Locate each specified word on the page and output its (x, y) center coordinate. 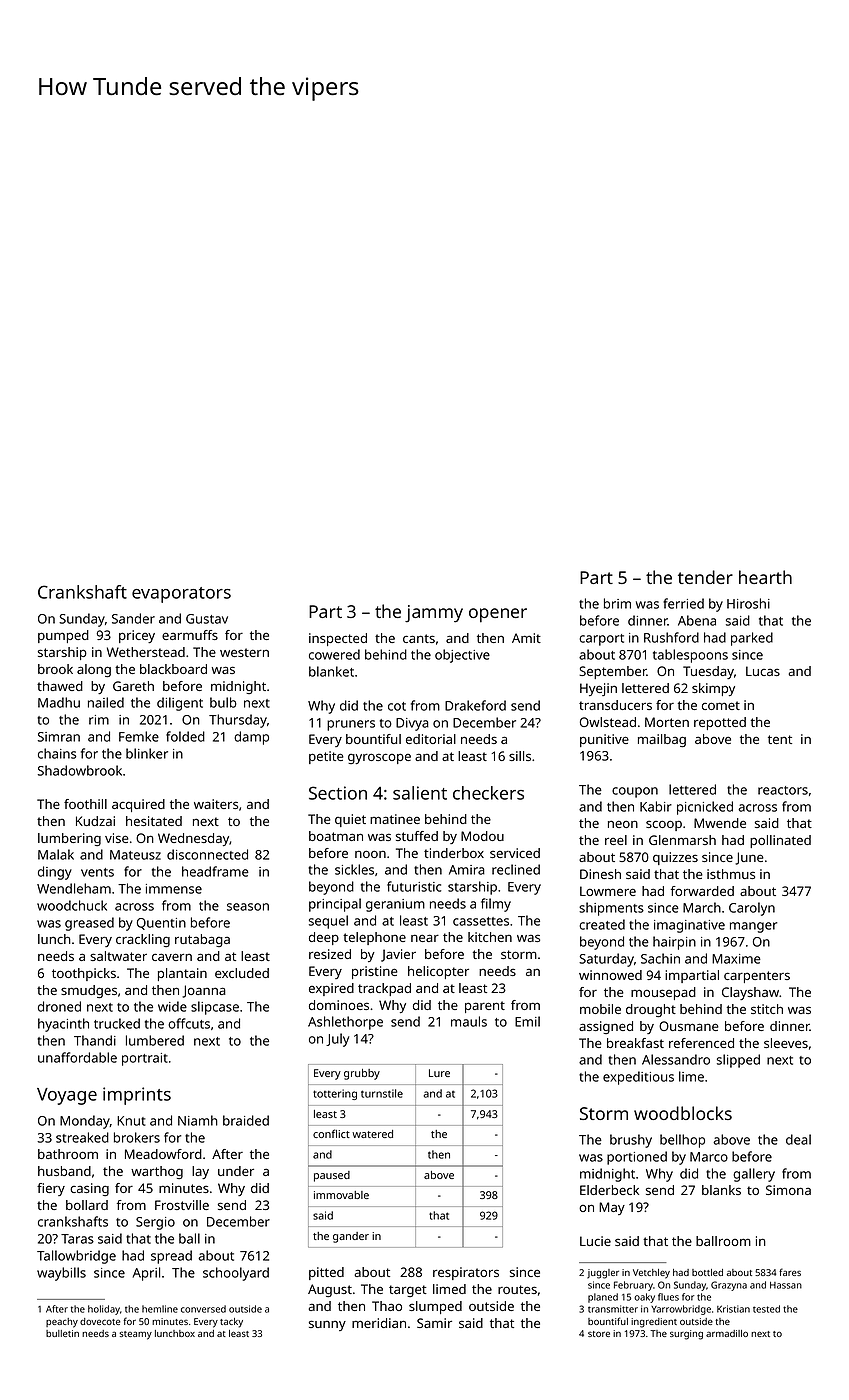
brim (617, 603)
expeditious (638, 1078)
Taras (77, 1239)
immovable (341, 1195)
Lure (439, 1073)
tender (705, 577)
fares (790, 1272)
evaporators (181, 595)
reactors (783, 790)
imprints (137, 1096)
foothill (85, 804)
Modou (482, 836)
